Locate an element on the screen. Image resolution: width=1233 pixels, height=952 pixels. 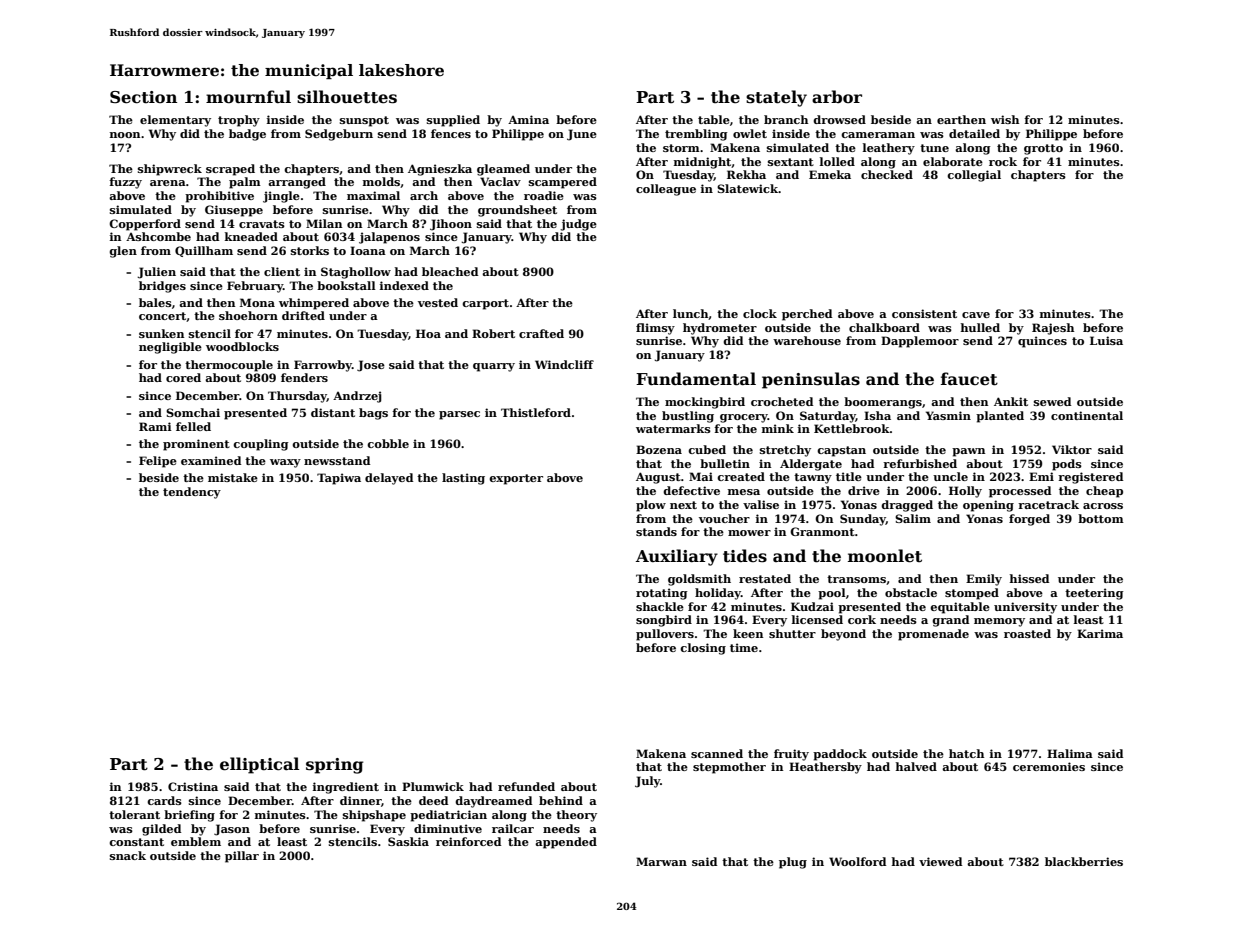
flimsy is located at coordinates (655, 329).
